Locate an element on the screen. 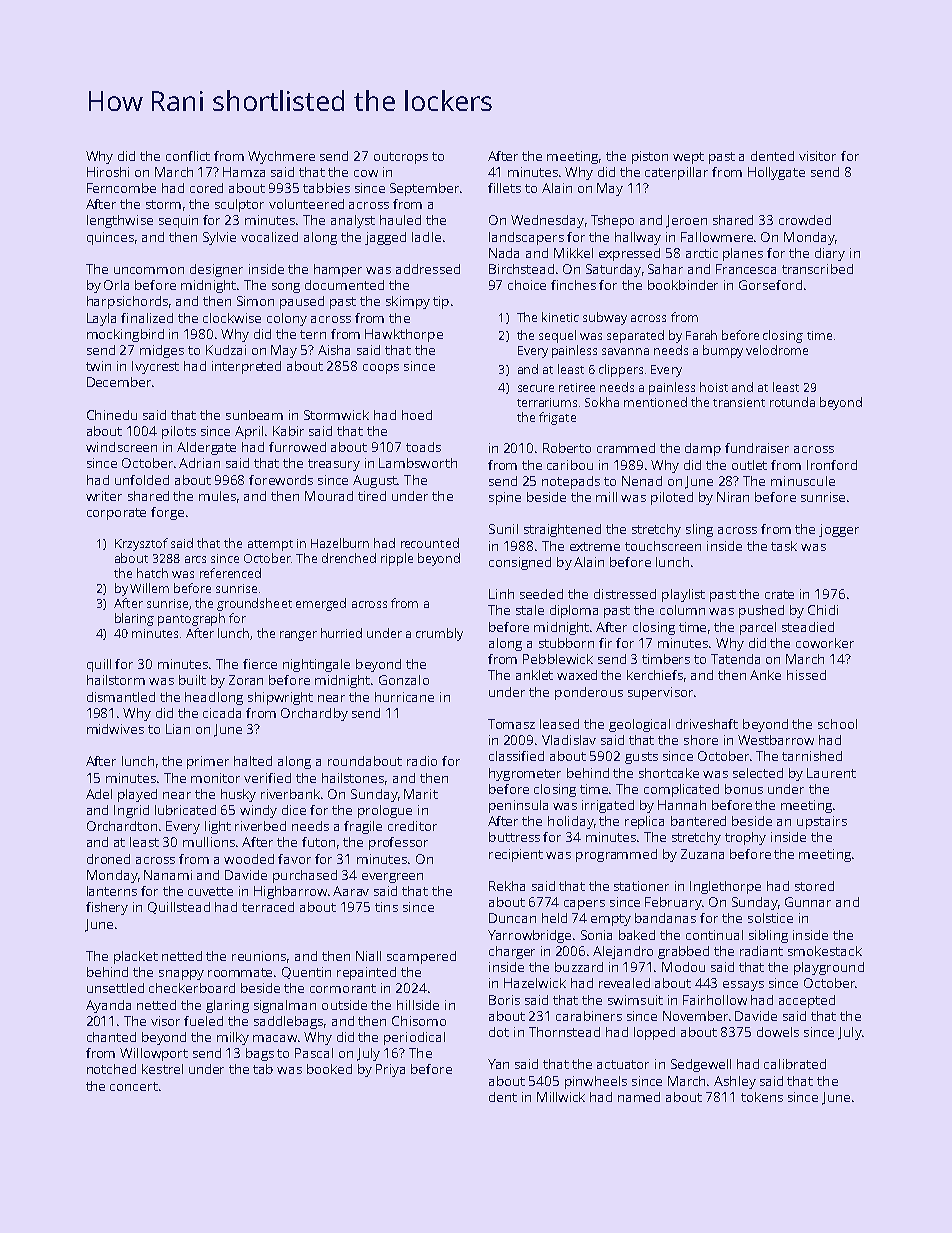  diary is located at coordinates (830, 254).
